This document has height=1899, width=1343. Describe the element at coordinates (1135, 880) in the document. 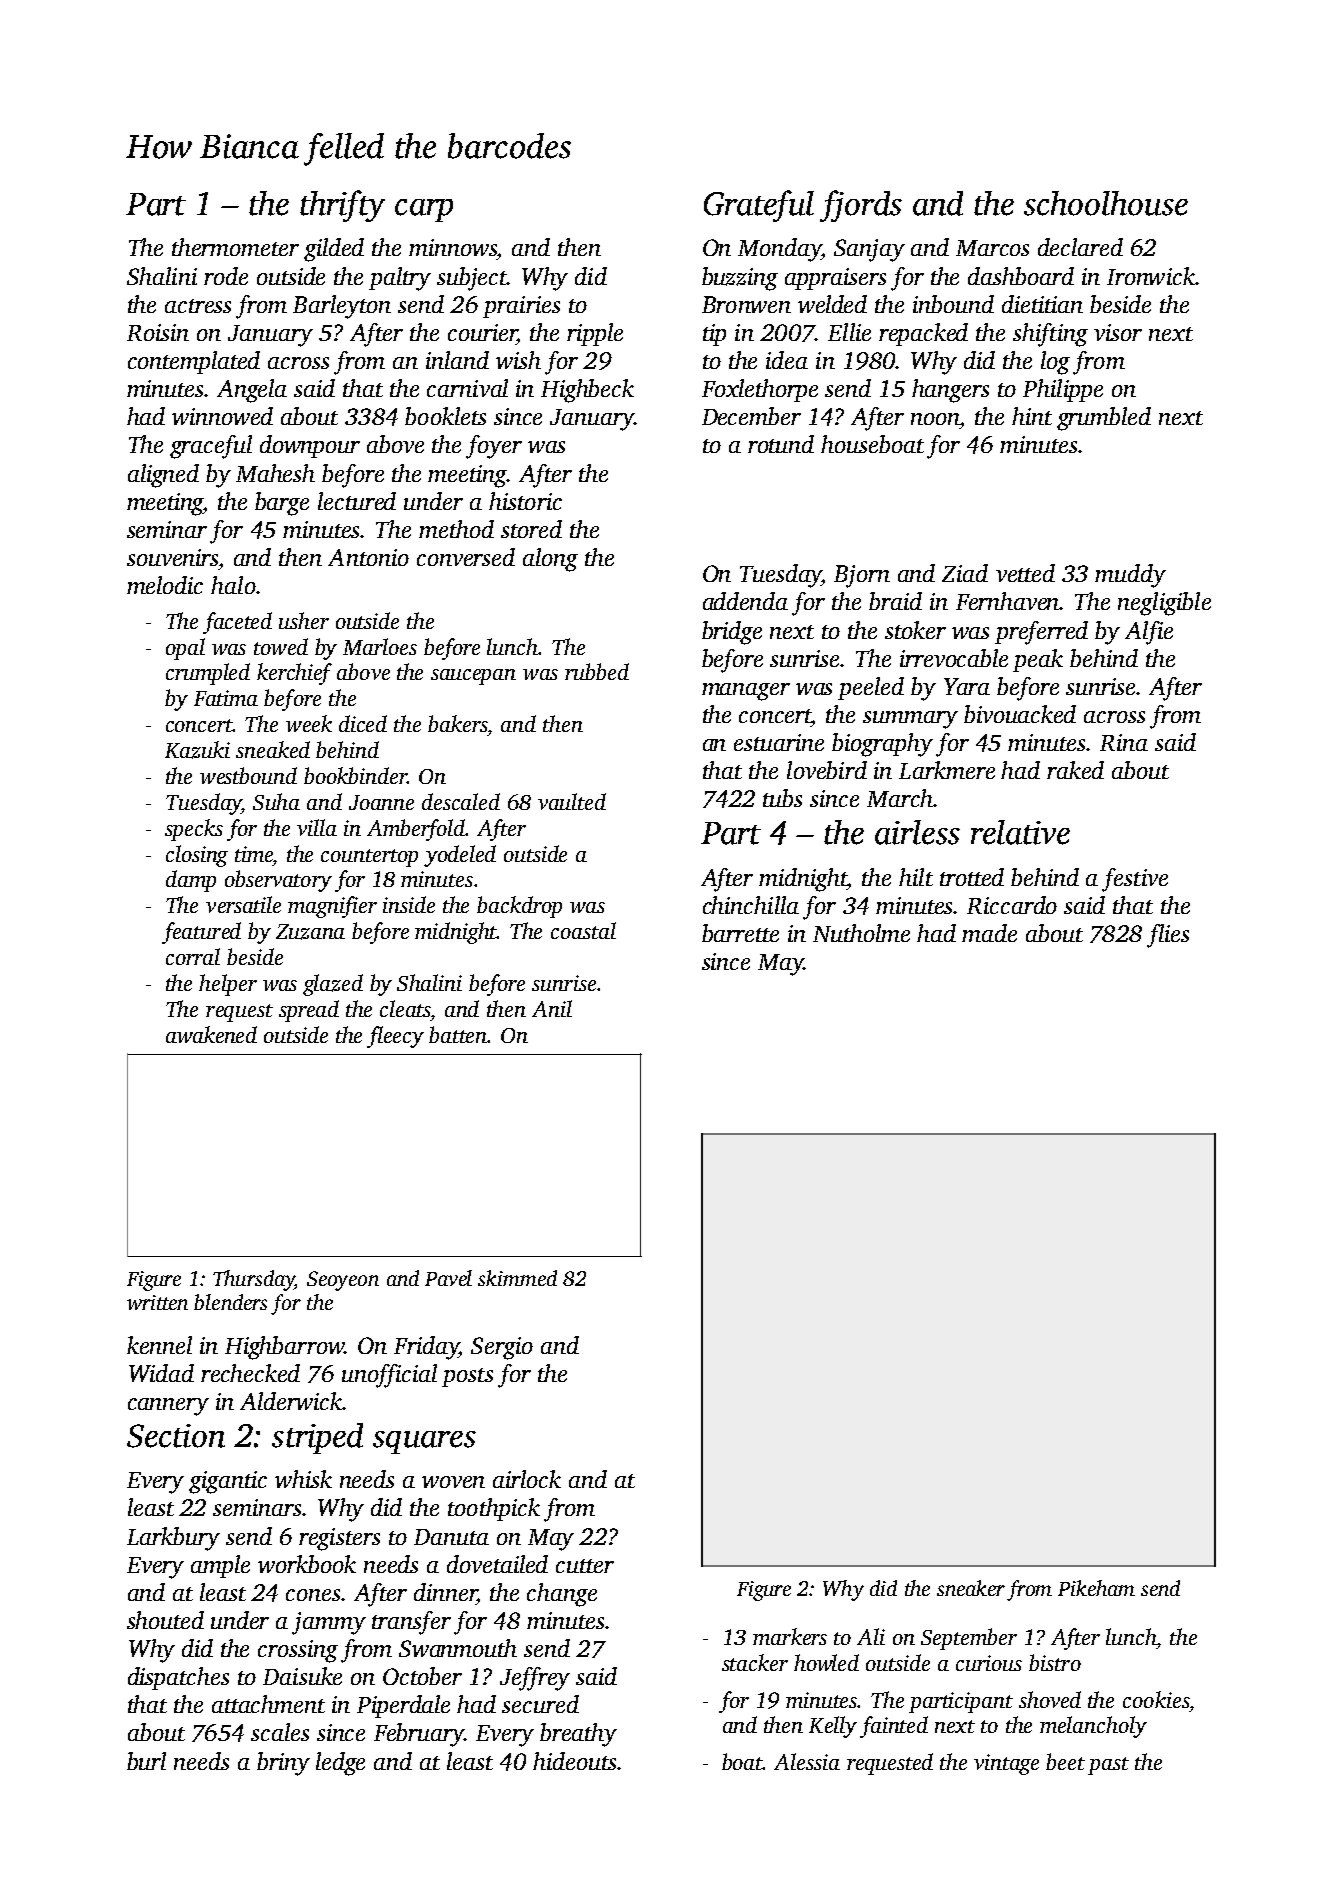

I see `festive` at that location.
